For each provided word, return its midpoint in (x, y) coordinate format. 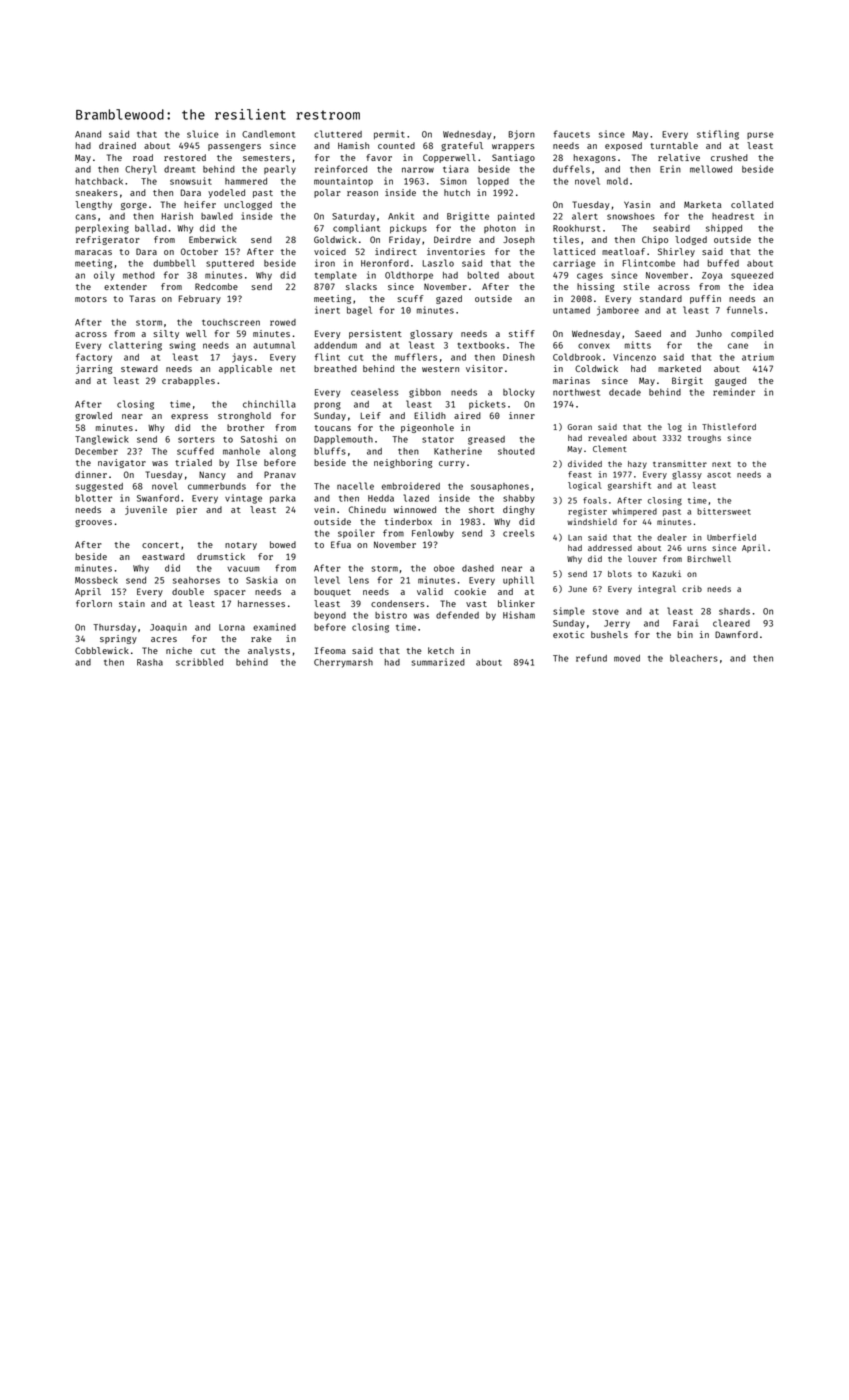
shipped (724, 229)
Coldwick (596, 368)
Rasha (150, 662)
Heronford (385, 263)
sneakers (97, 192)
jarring (94, 369)
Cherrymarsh (343, 663)
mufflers (416, 357)
